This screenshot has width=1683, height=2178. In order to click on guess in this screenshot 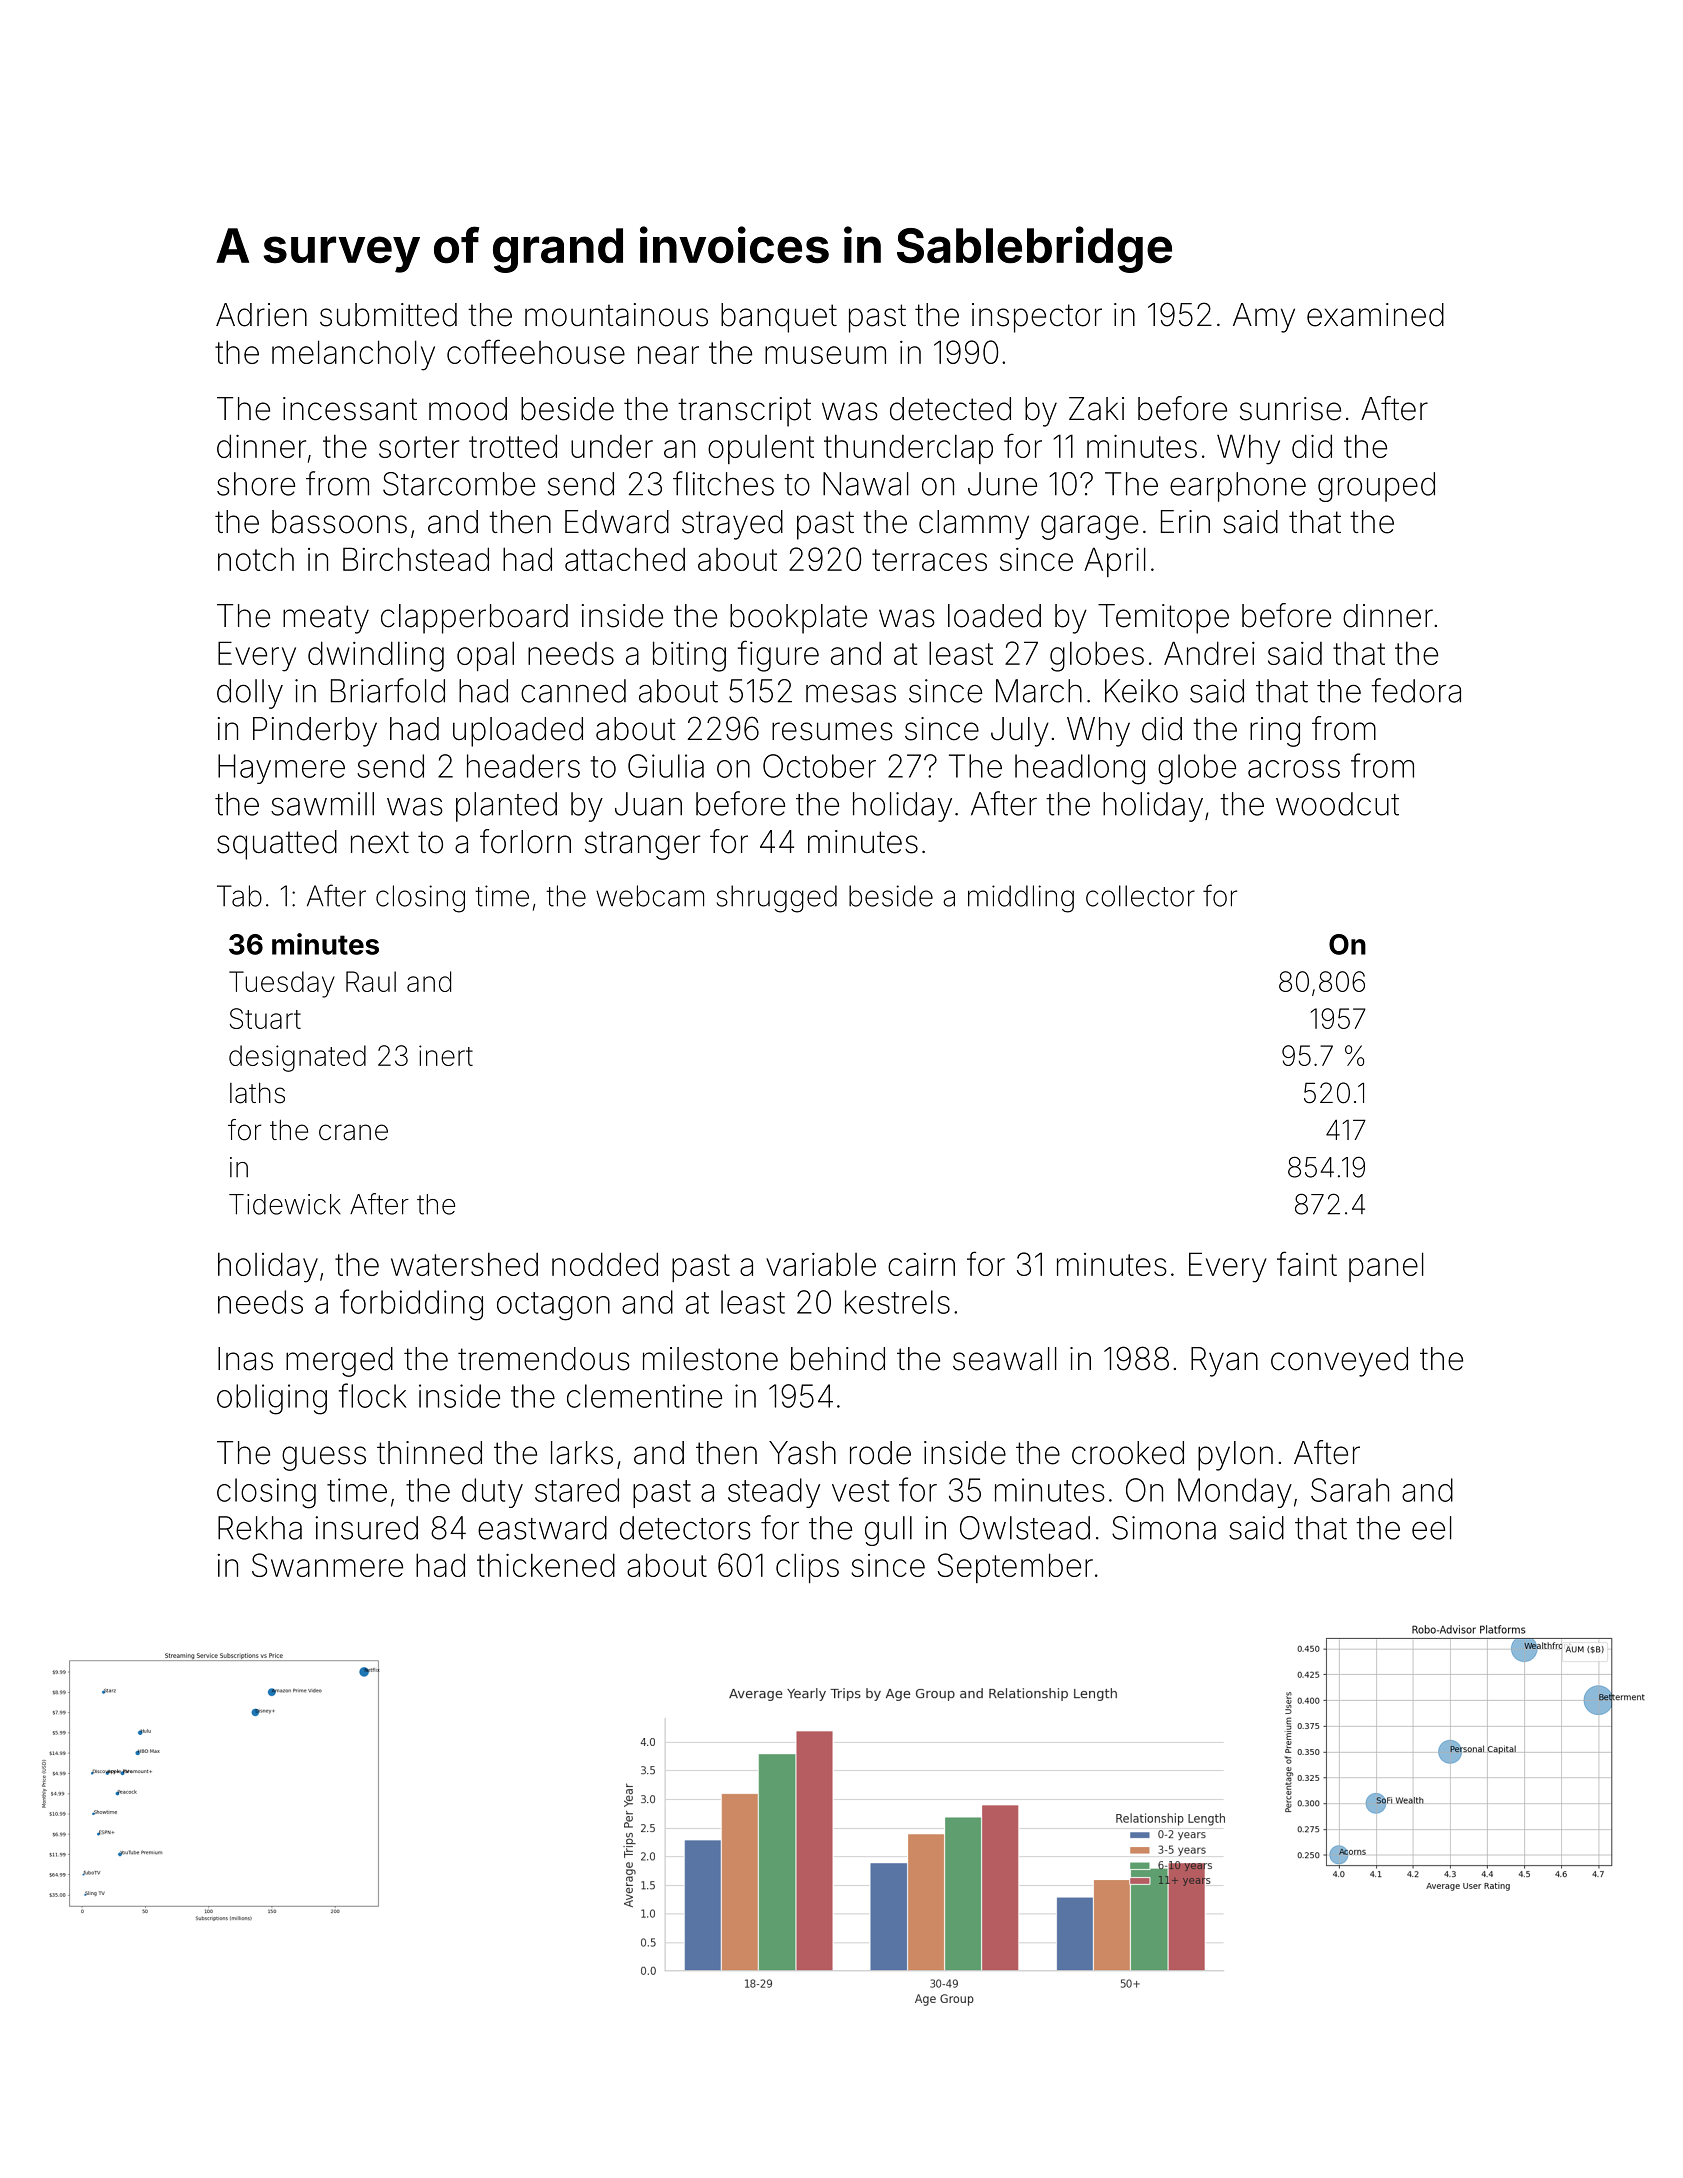, I will do `click(324, 1458)`.
